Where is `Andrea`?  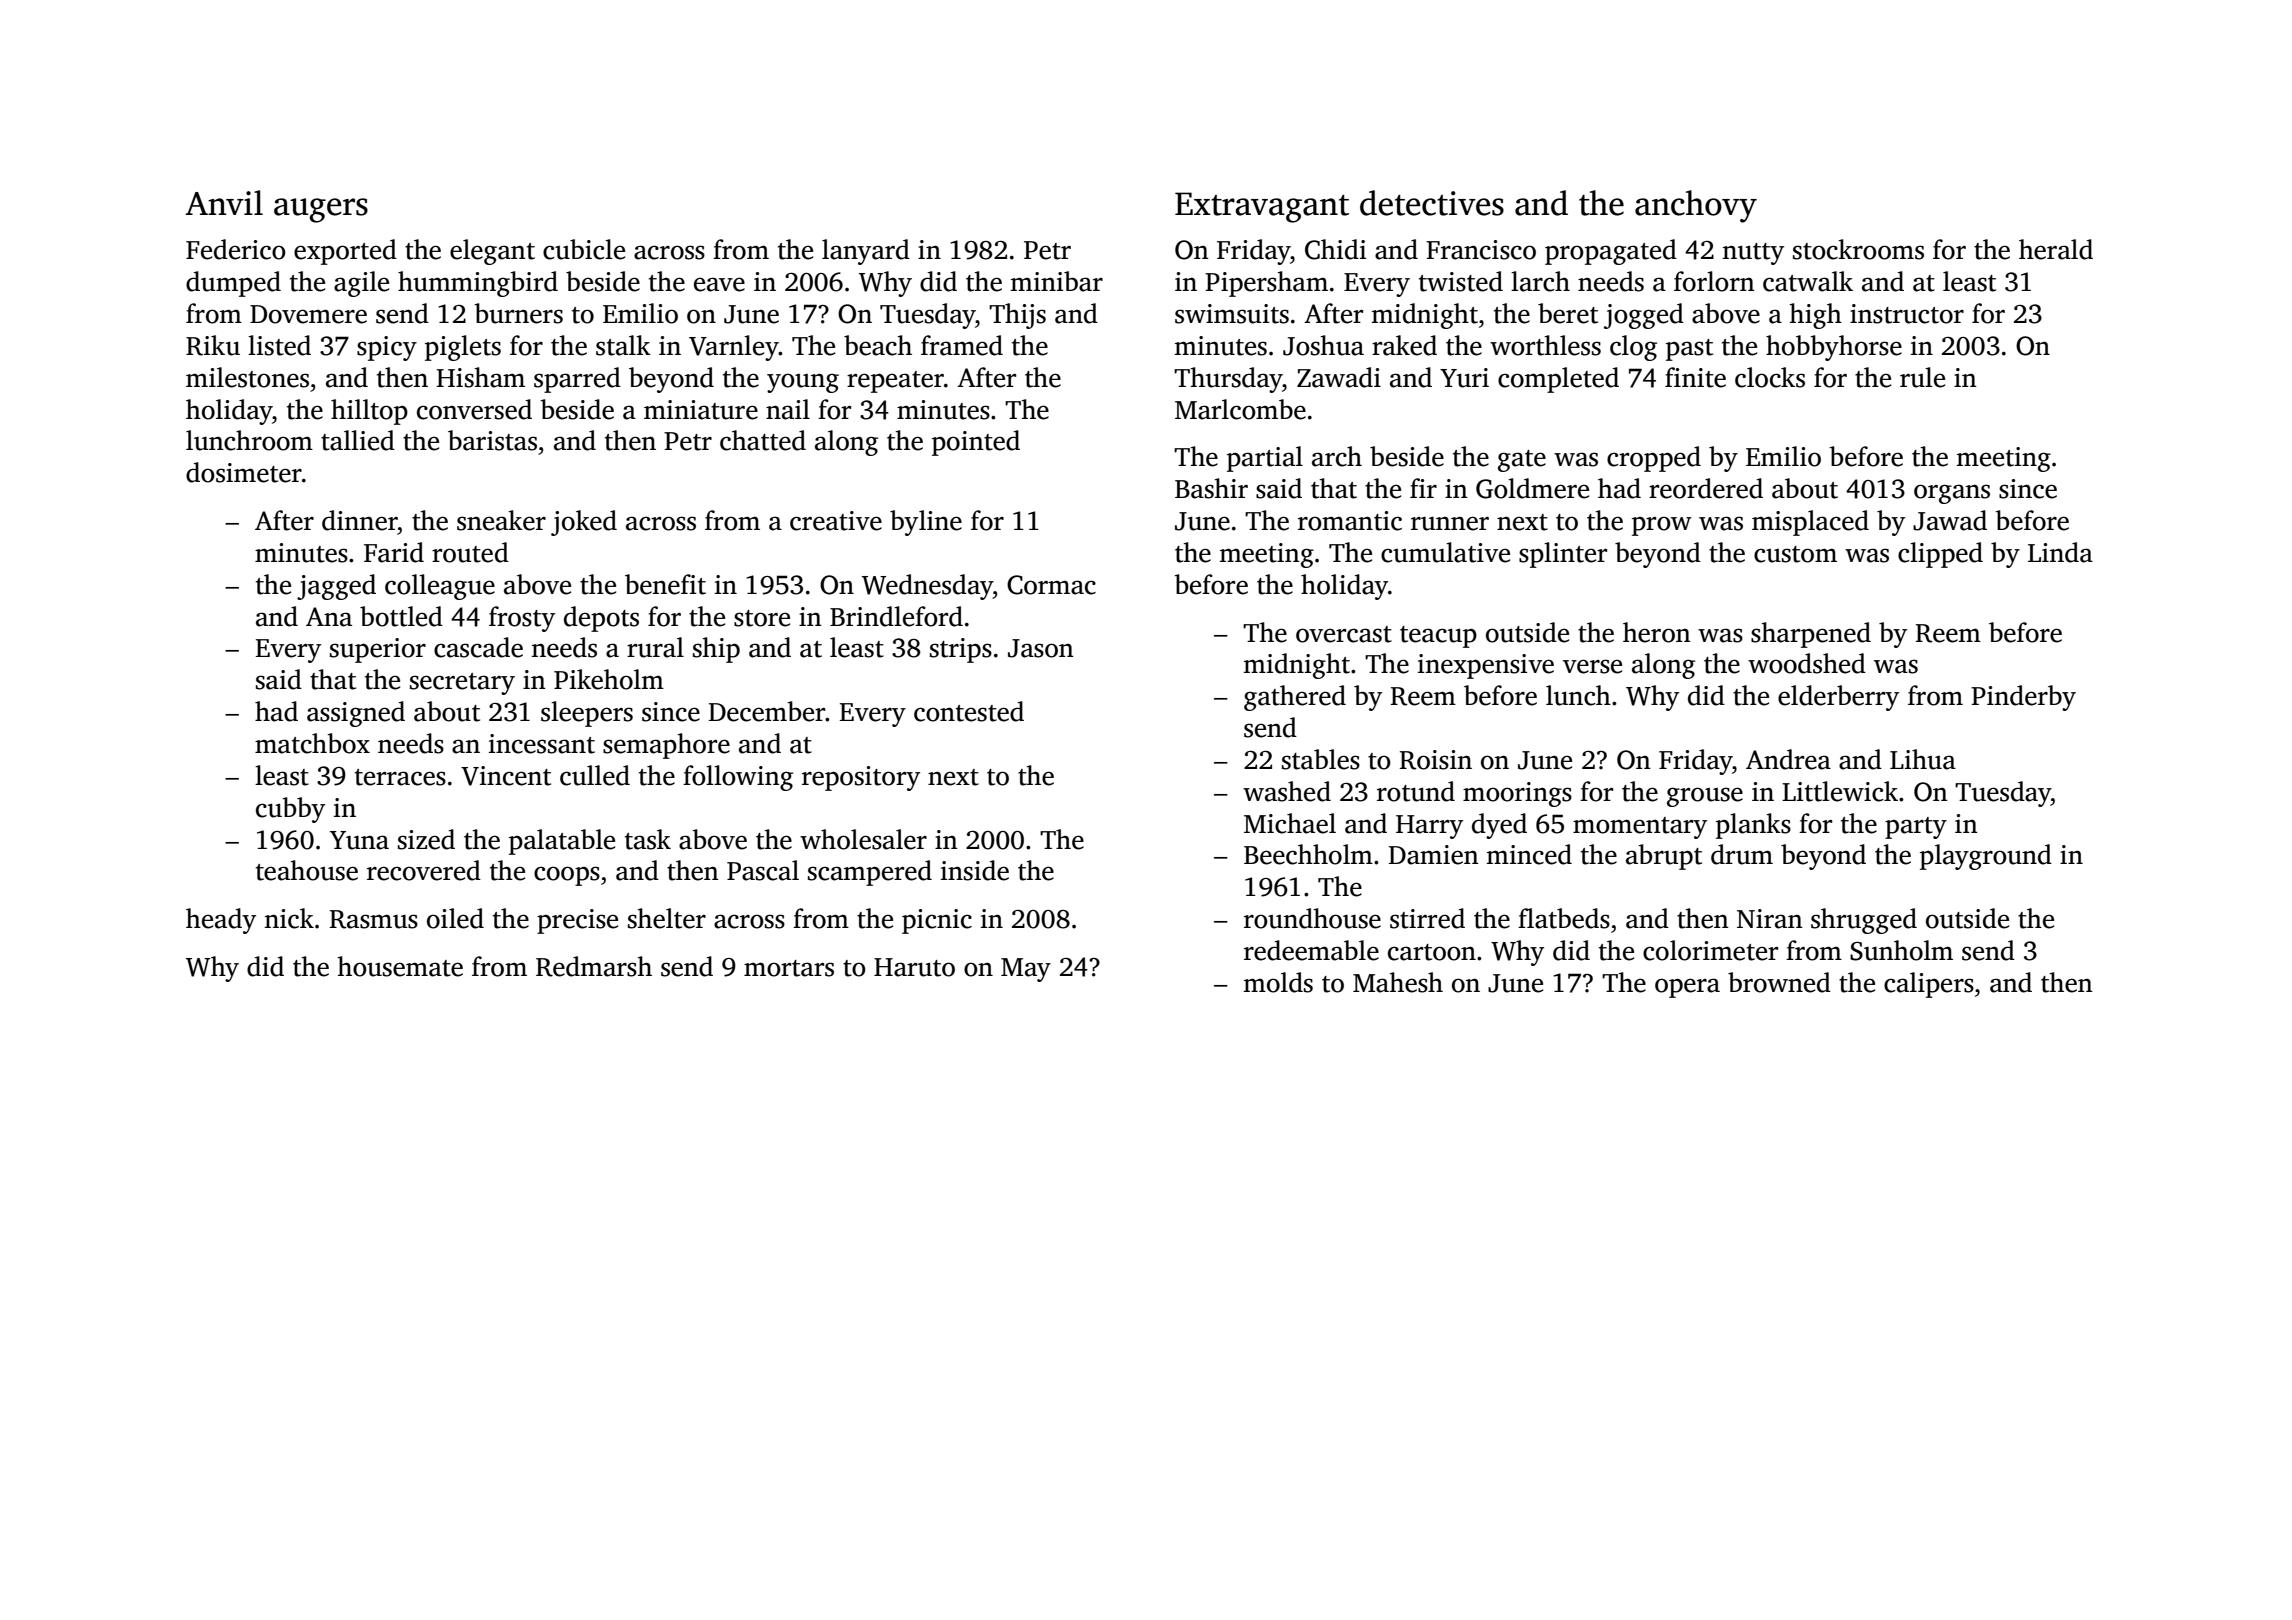
Andrea is located at coordinates (1788, 759).
